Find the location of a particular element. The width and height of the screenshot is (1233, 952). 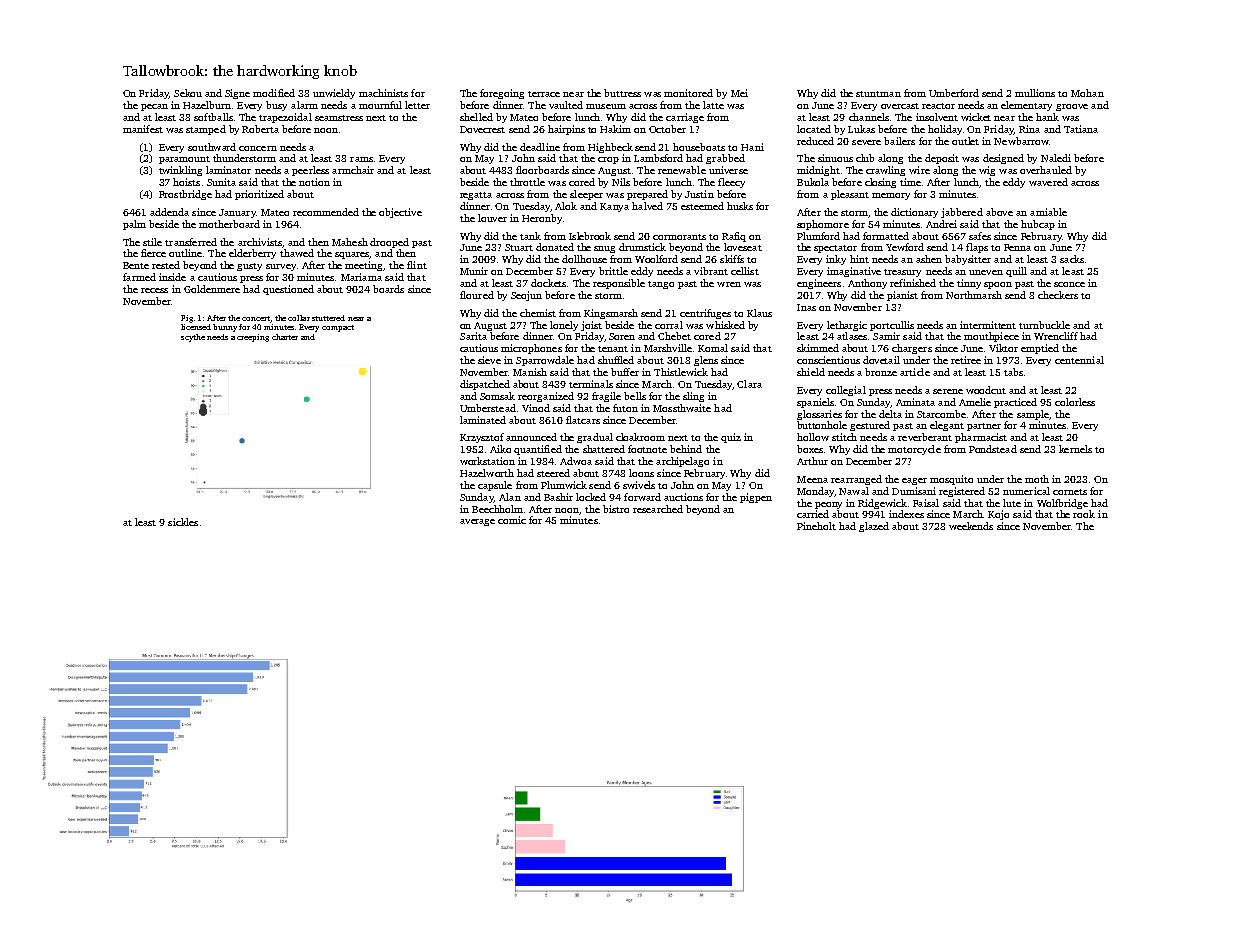

Lambsford is located at coordinates (658, 158).
